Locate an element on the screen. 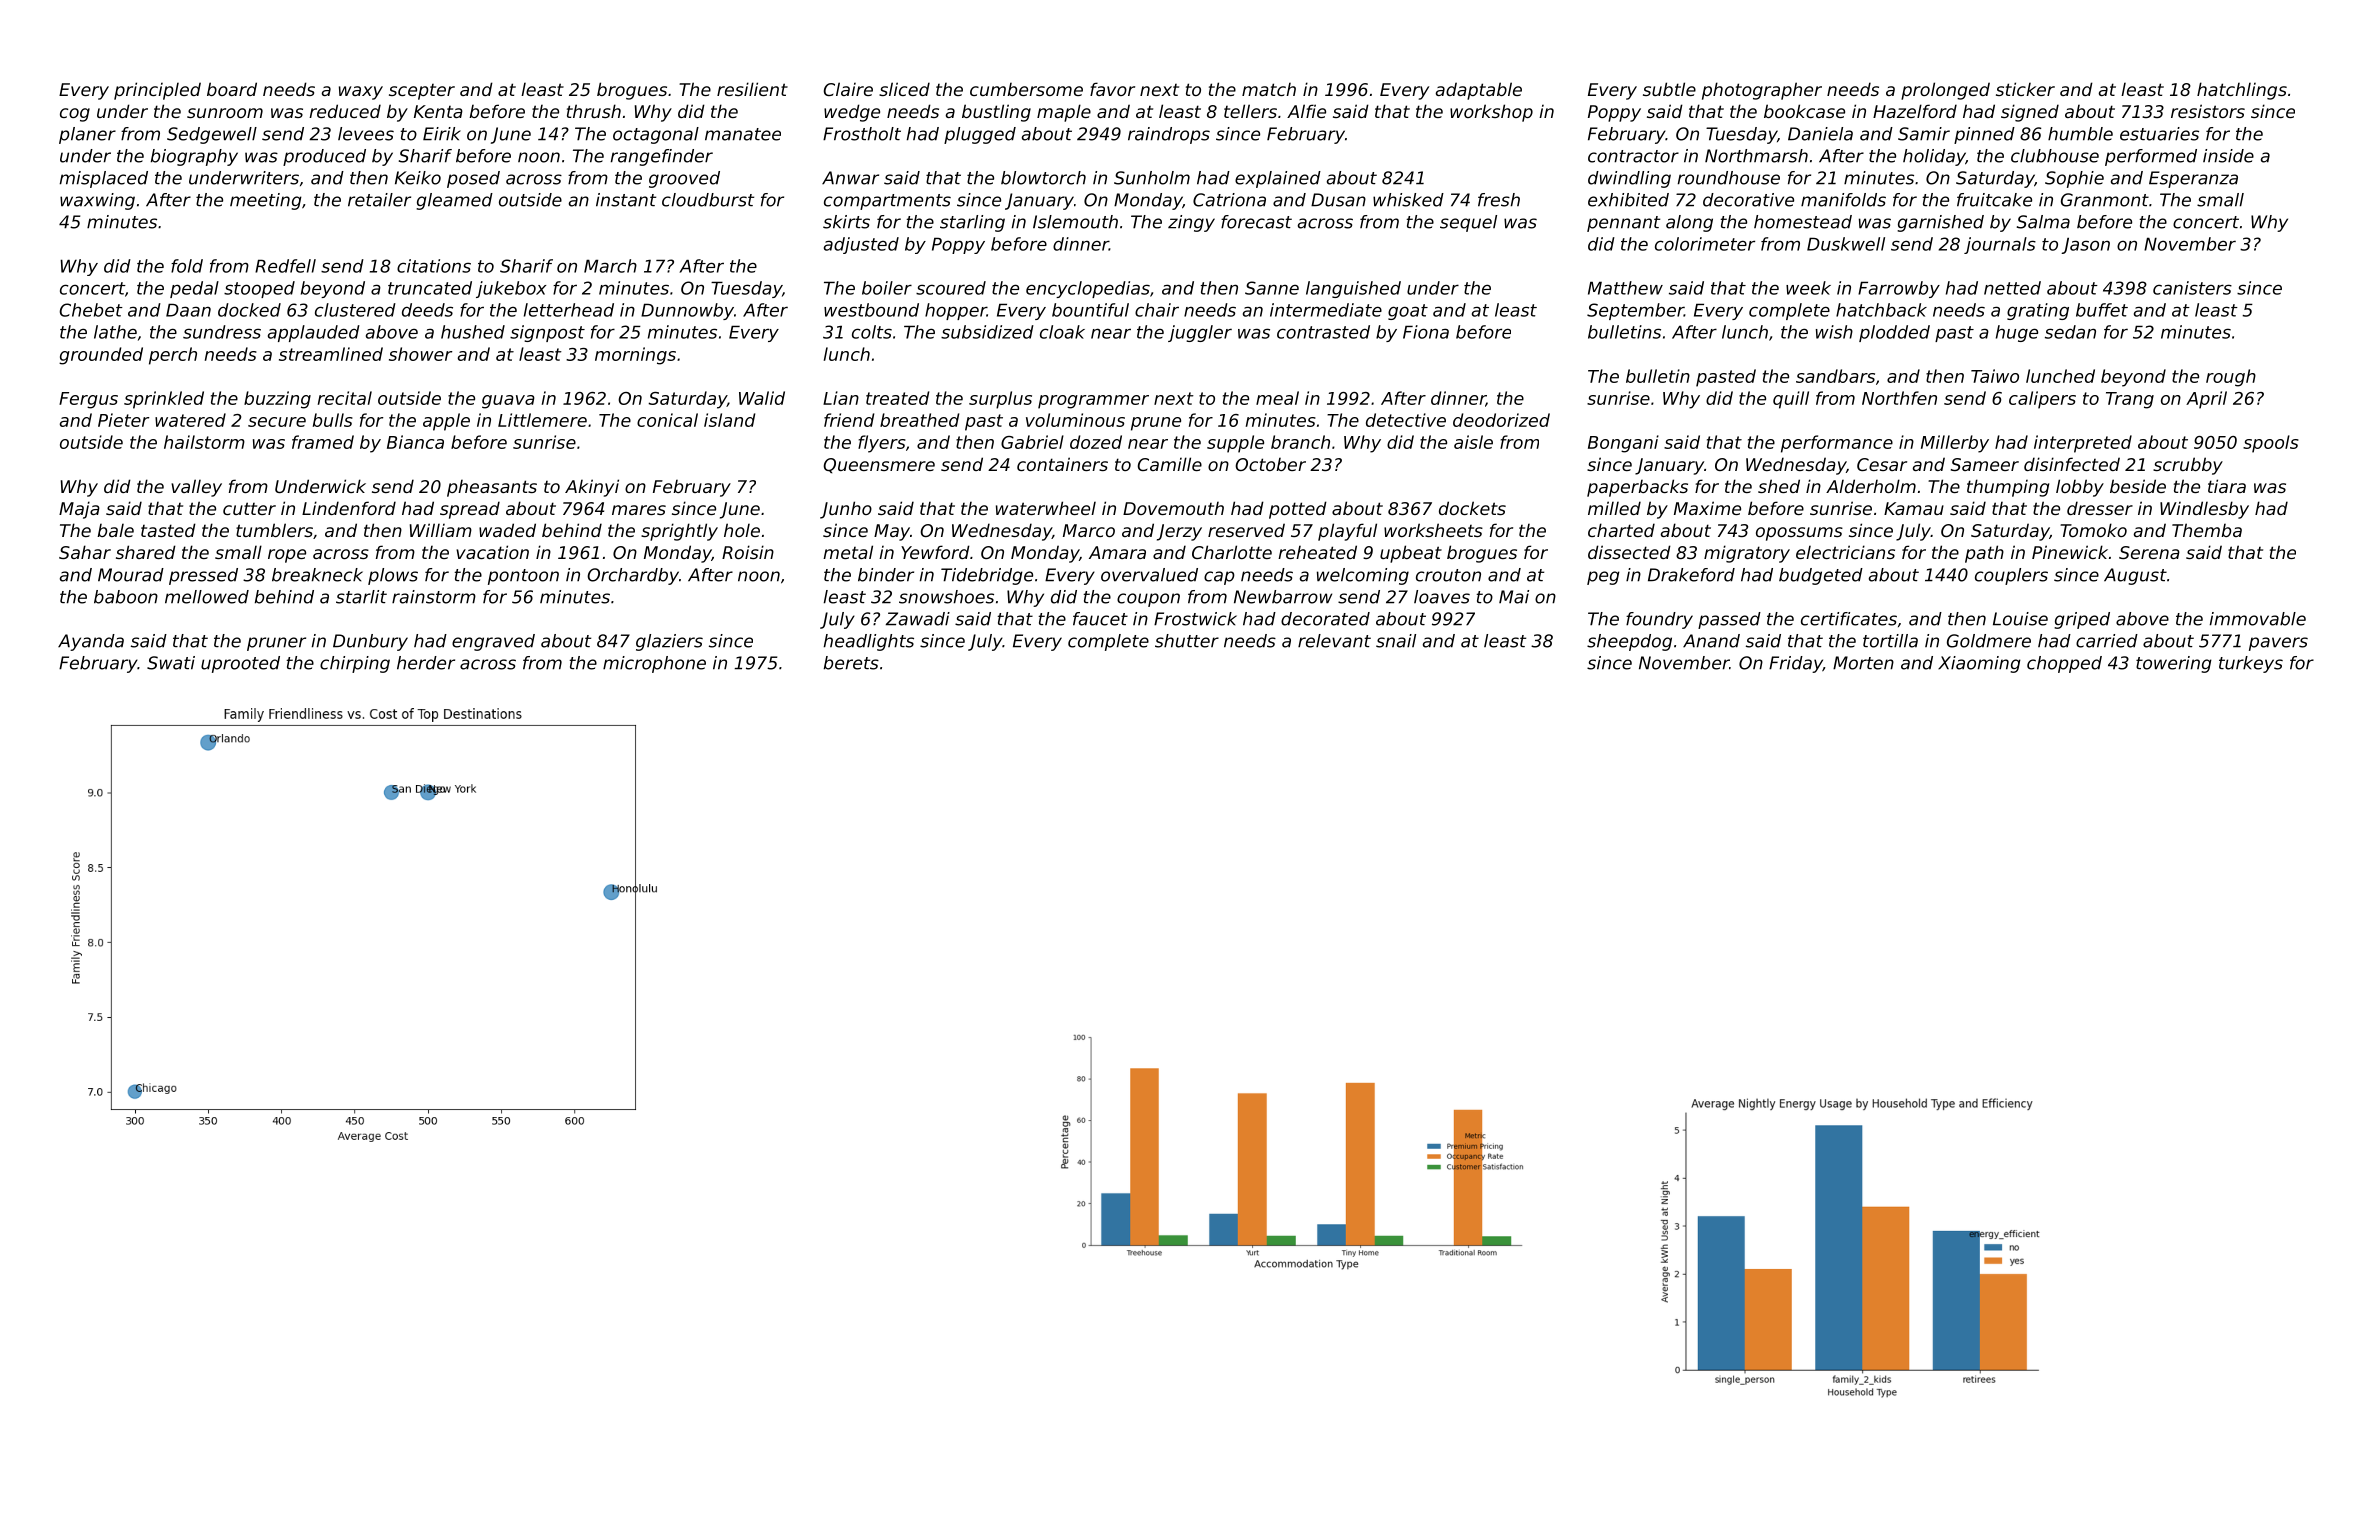 This screenshot has width=2380, height=1540. wish is located at coordinates (1834, 332).
